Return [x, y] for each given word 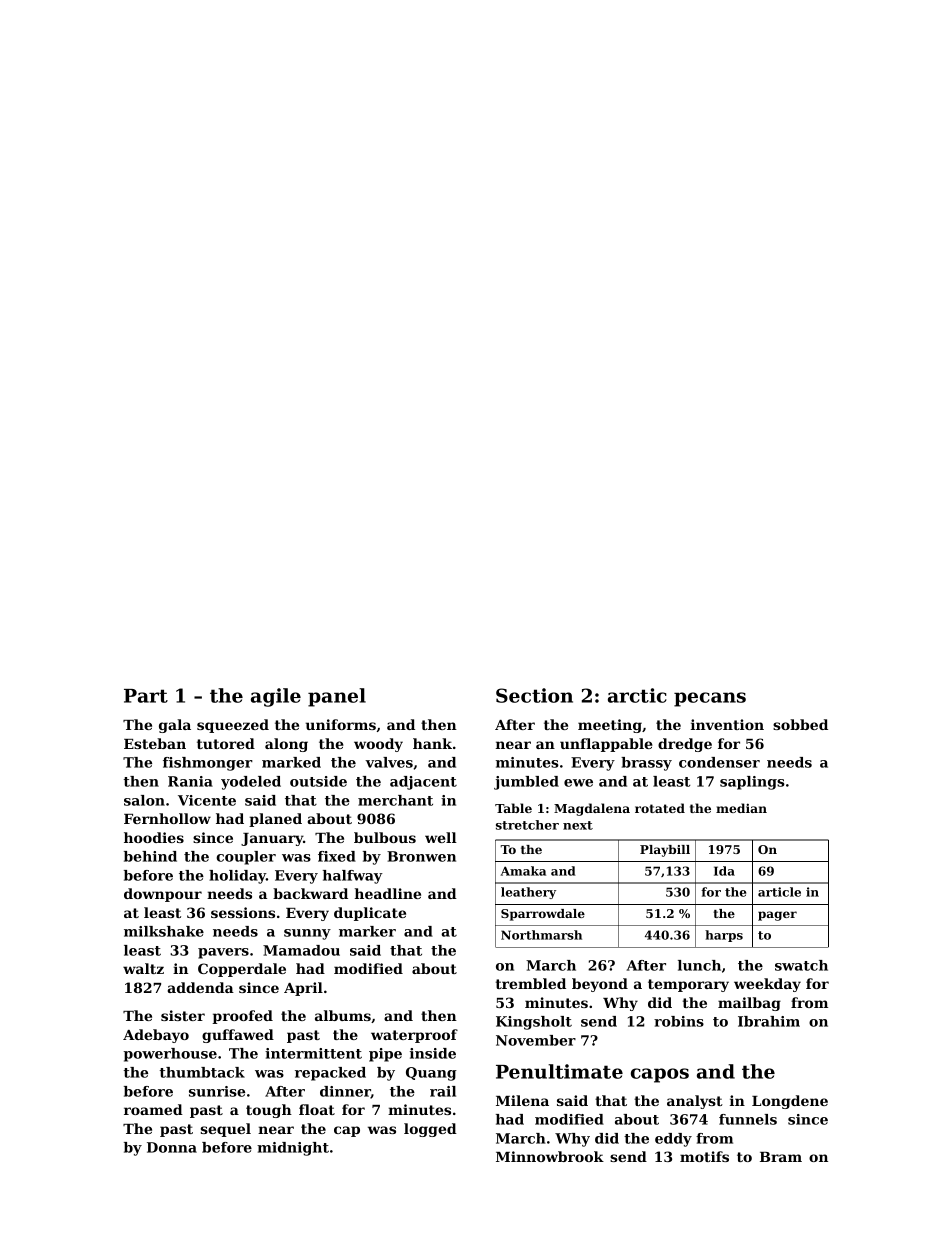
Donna [172, 1147]
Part [146, 696]
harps [724, 936]
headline [388, 893]
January [272, 839]
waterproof [414, 1036]
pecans [710, 699]
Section [534, 695]
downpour [163, 895]
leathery [528, 893]
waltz [143, 968]
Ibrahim [769, 1021]
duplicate [370, 914]
